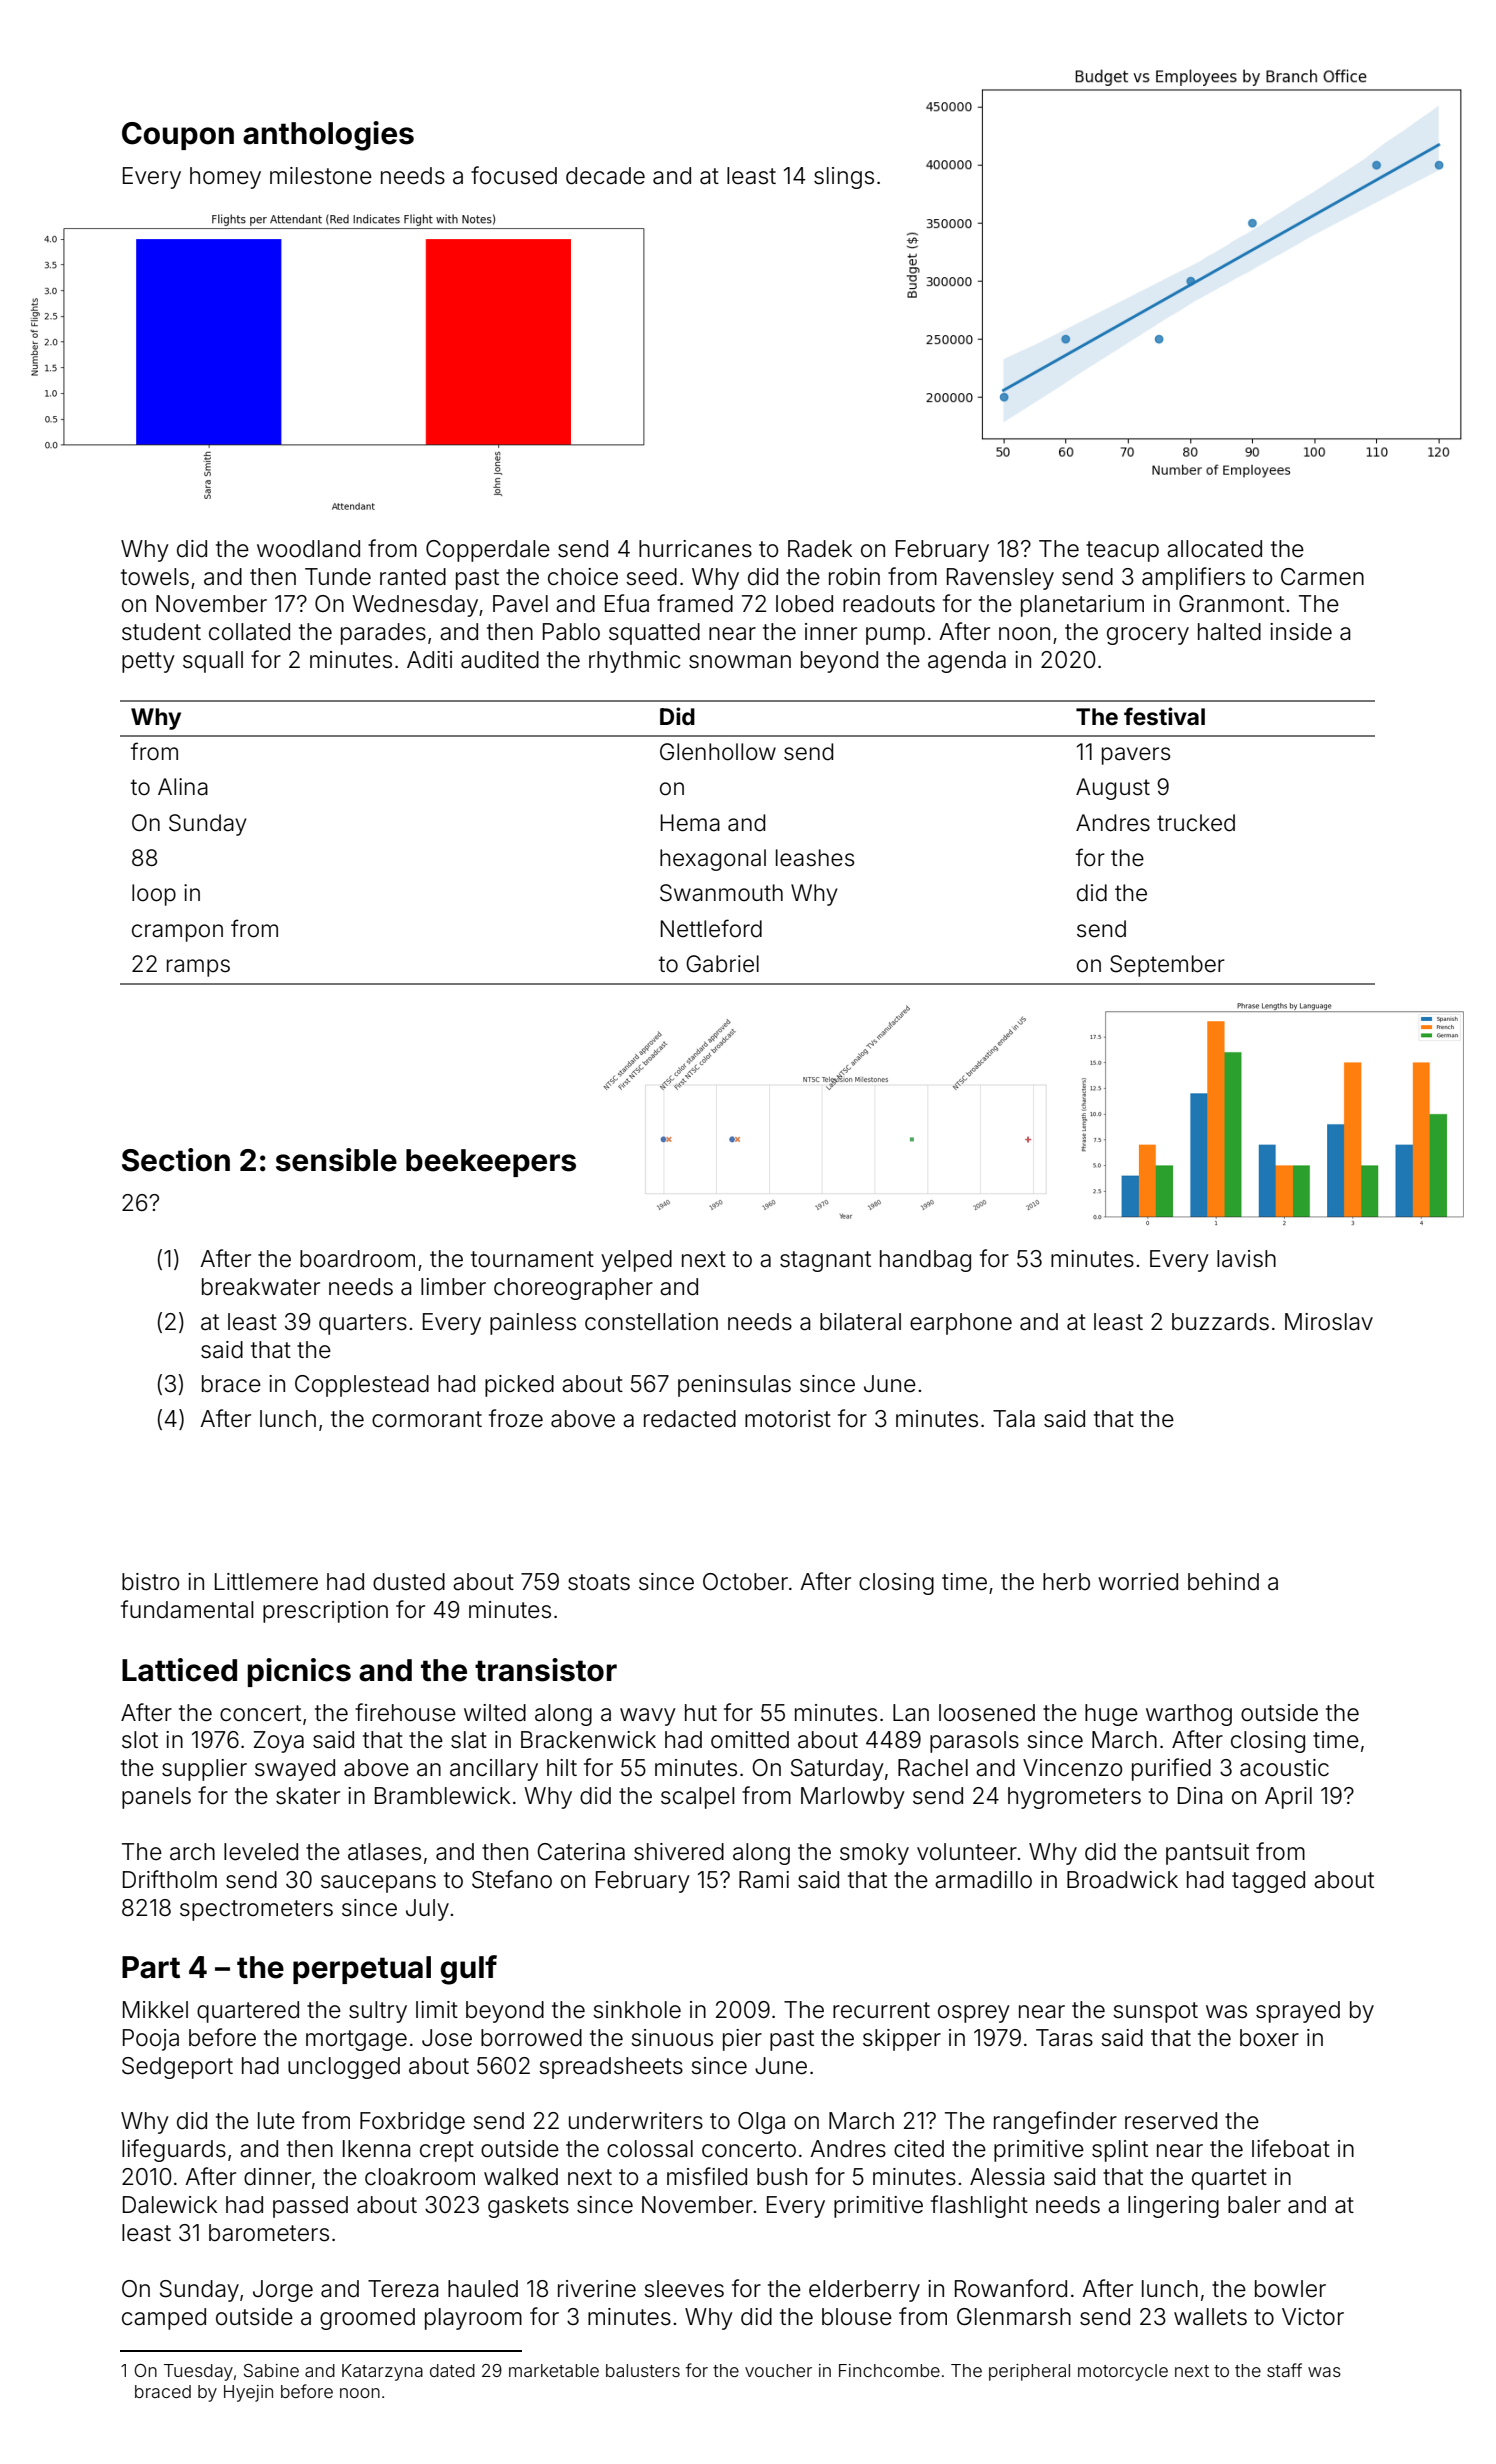 The image size is (1496, 2464). I want to click on Dalewick, so click(170, 2205).
